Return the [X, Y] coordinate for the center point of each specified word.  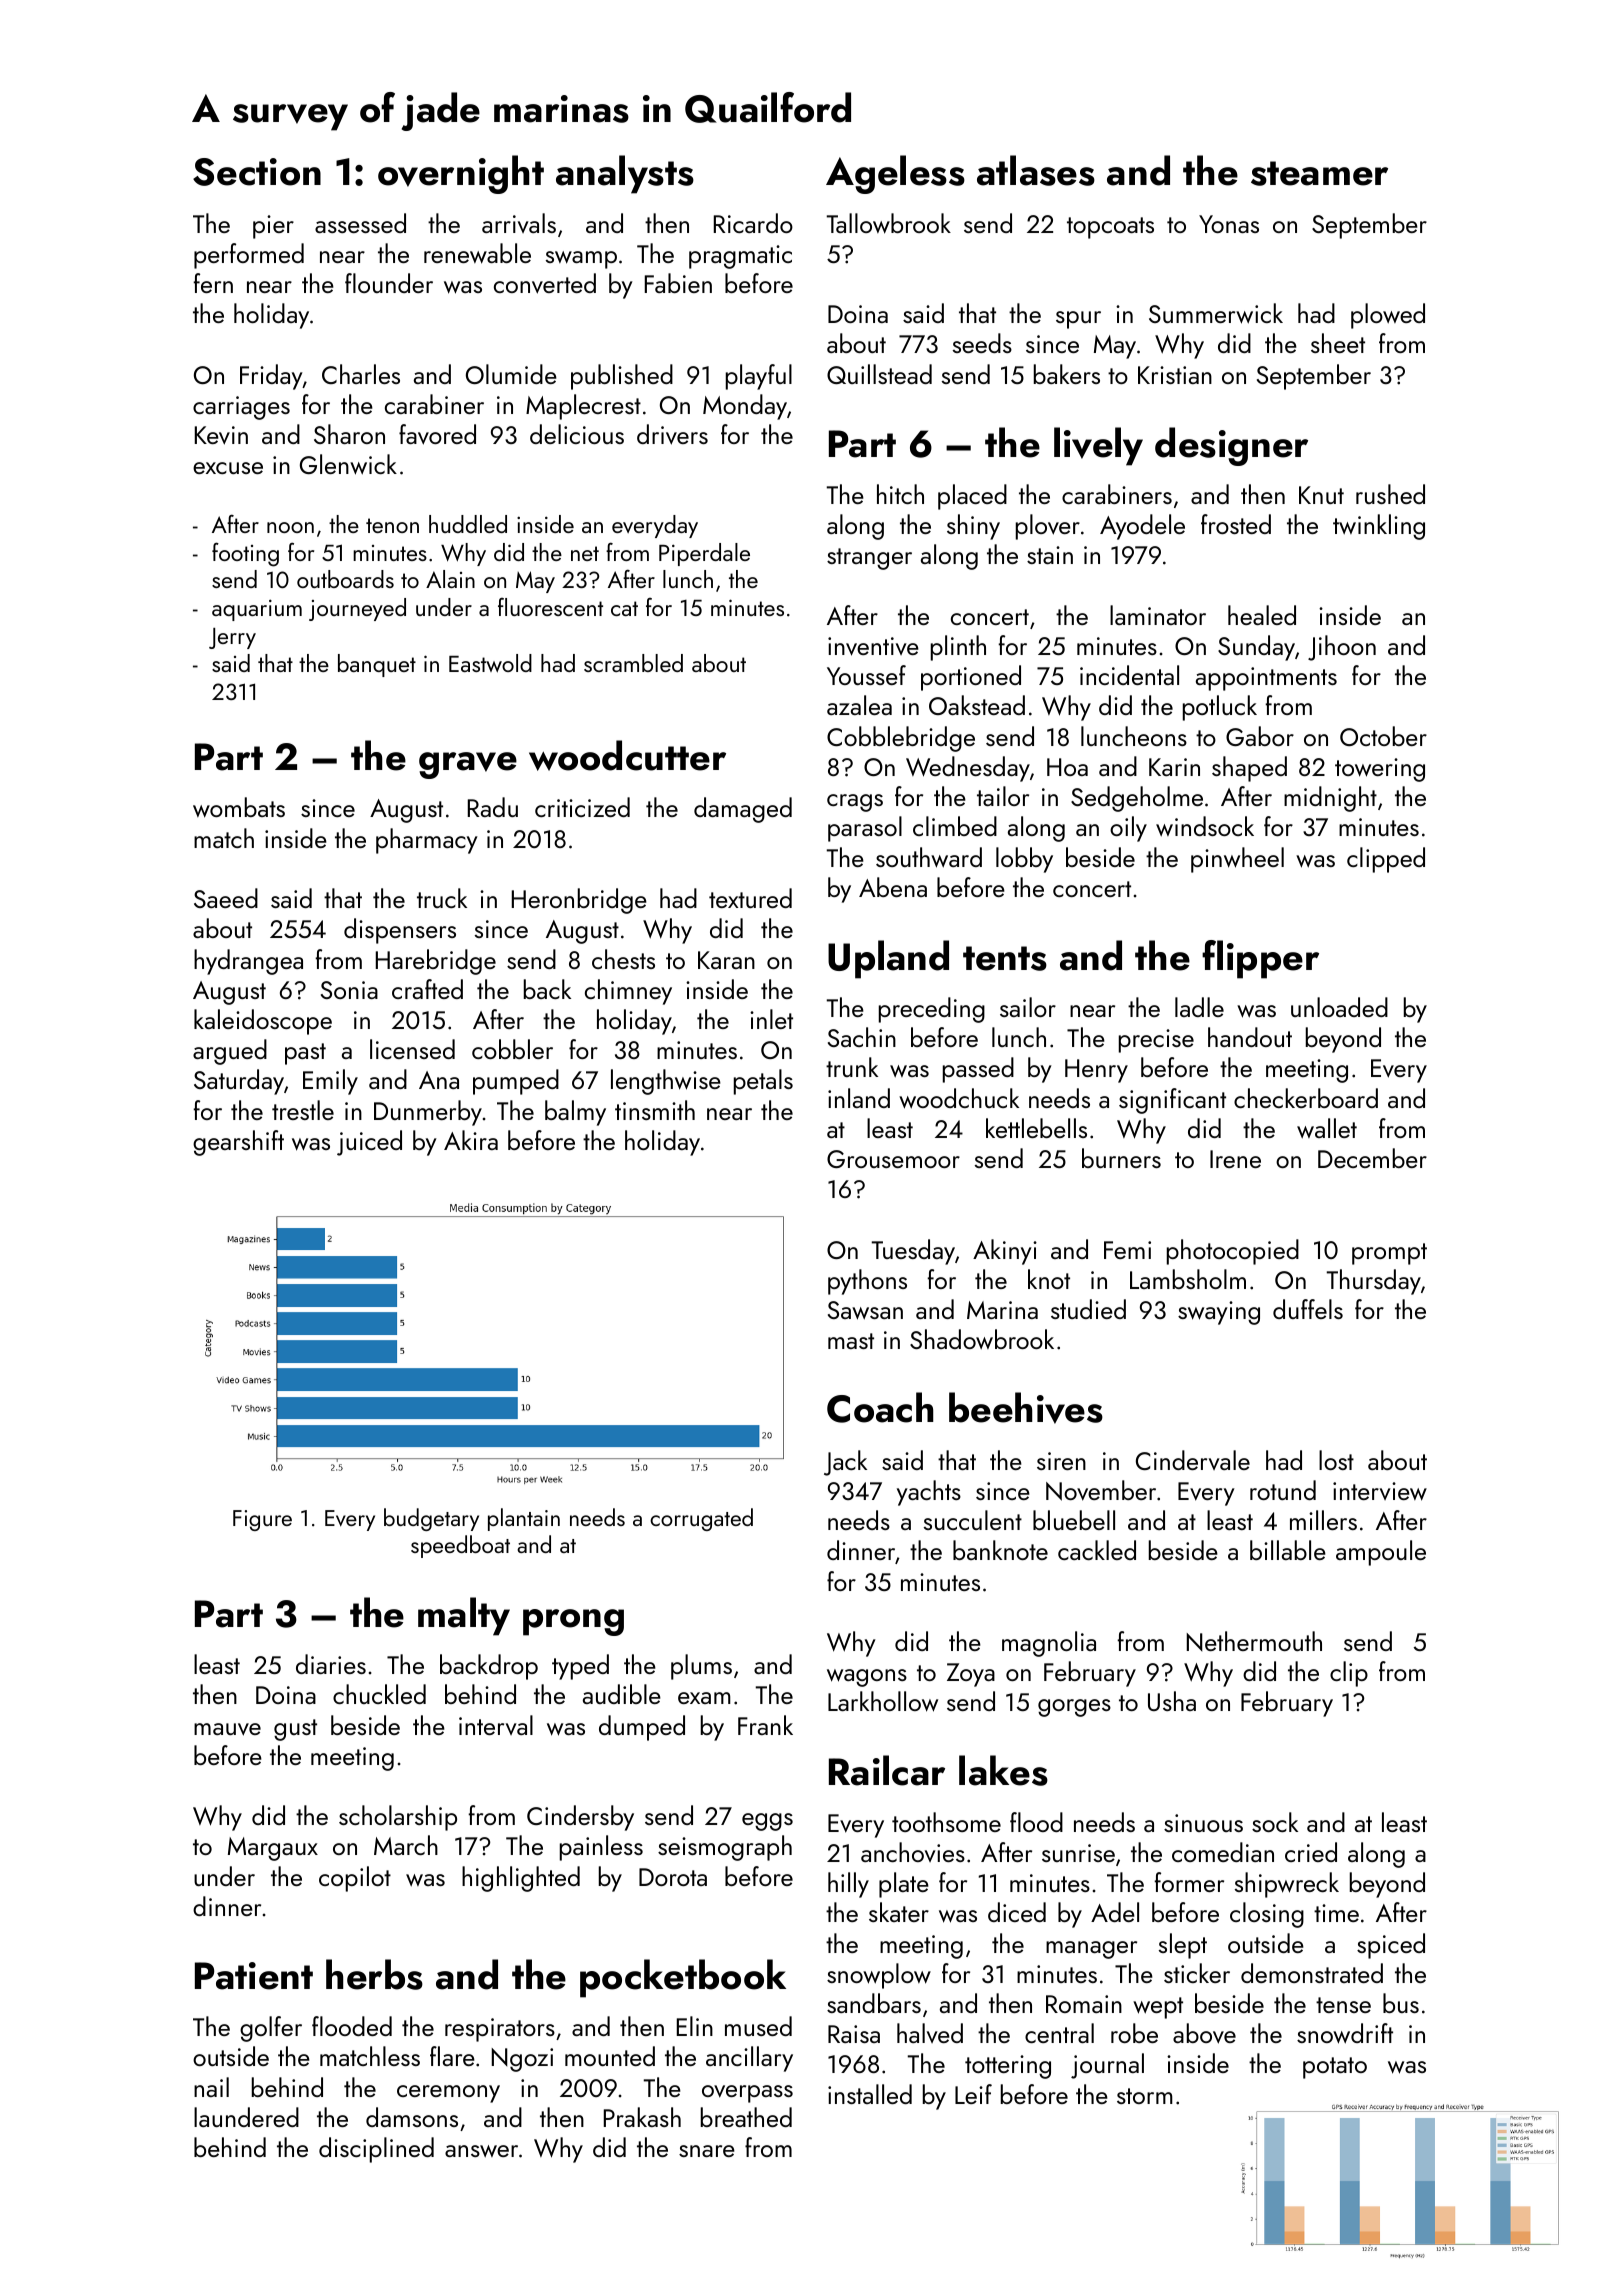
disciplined [376, 2150]
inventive [873, 646]
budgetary [431, 1519]
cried [1311, 1852]
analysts [625, 174]
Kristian [1175, 375]
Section [257, 172]
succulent [973, 1520]
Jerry [232, 638]
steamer [1319, 173]
